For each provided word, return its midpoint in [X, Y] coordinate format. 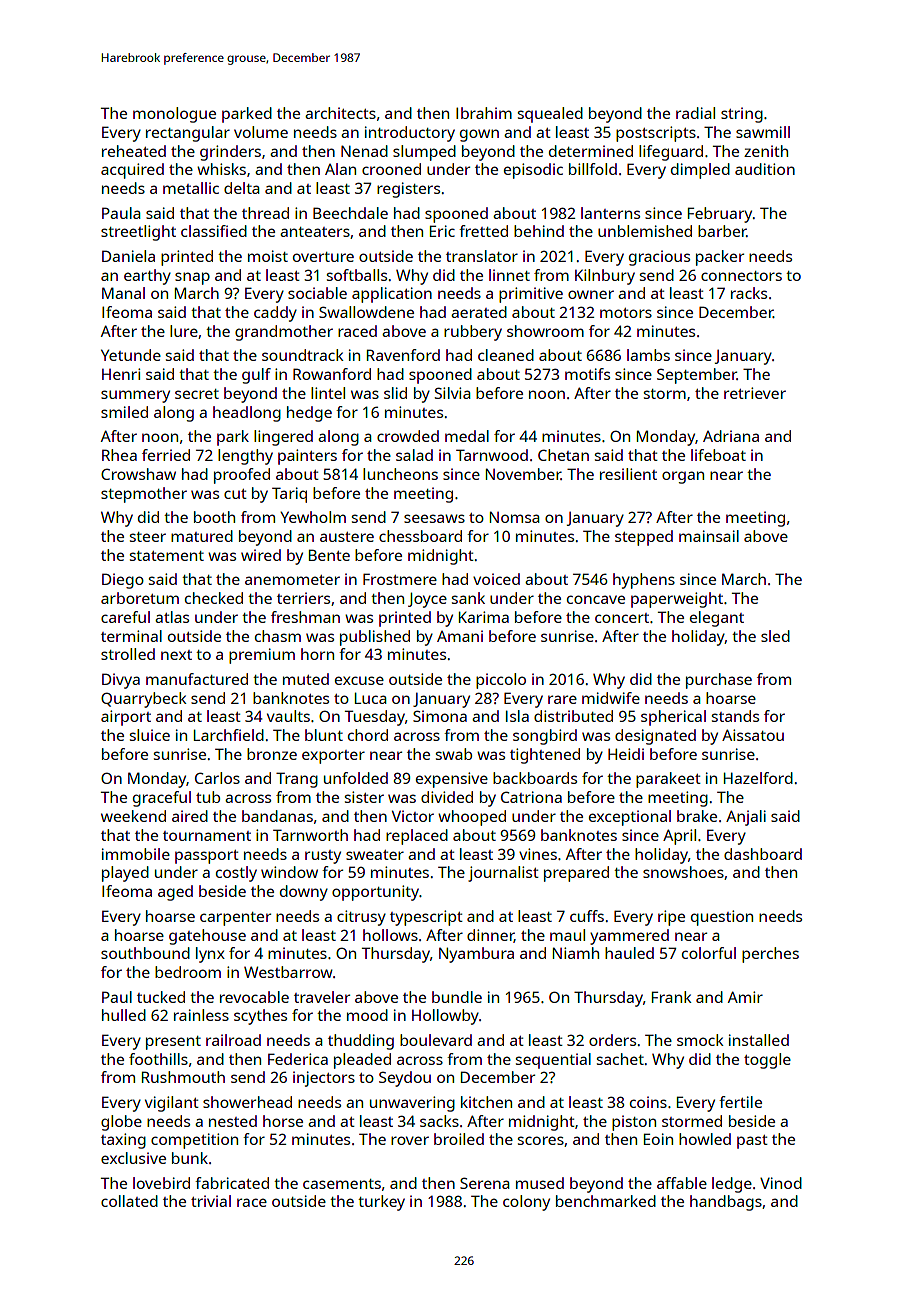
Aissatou [753, 735]
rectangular [188, 134]
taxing [123, 1141]
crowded [408, 436]
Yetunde [131, 355]
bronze [272, 754]
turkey [381, 1203]
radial [695, 113]
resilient [628, 474]
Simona [440, 716]
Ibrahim [484, 113]
